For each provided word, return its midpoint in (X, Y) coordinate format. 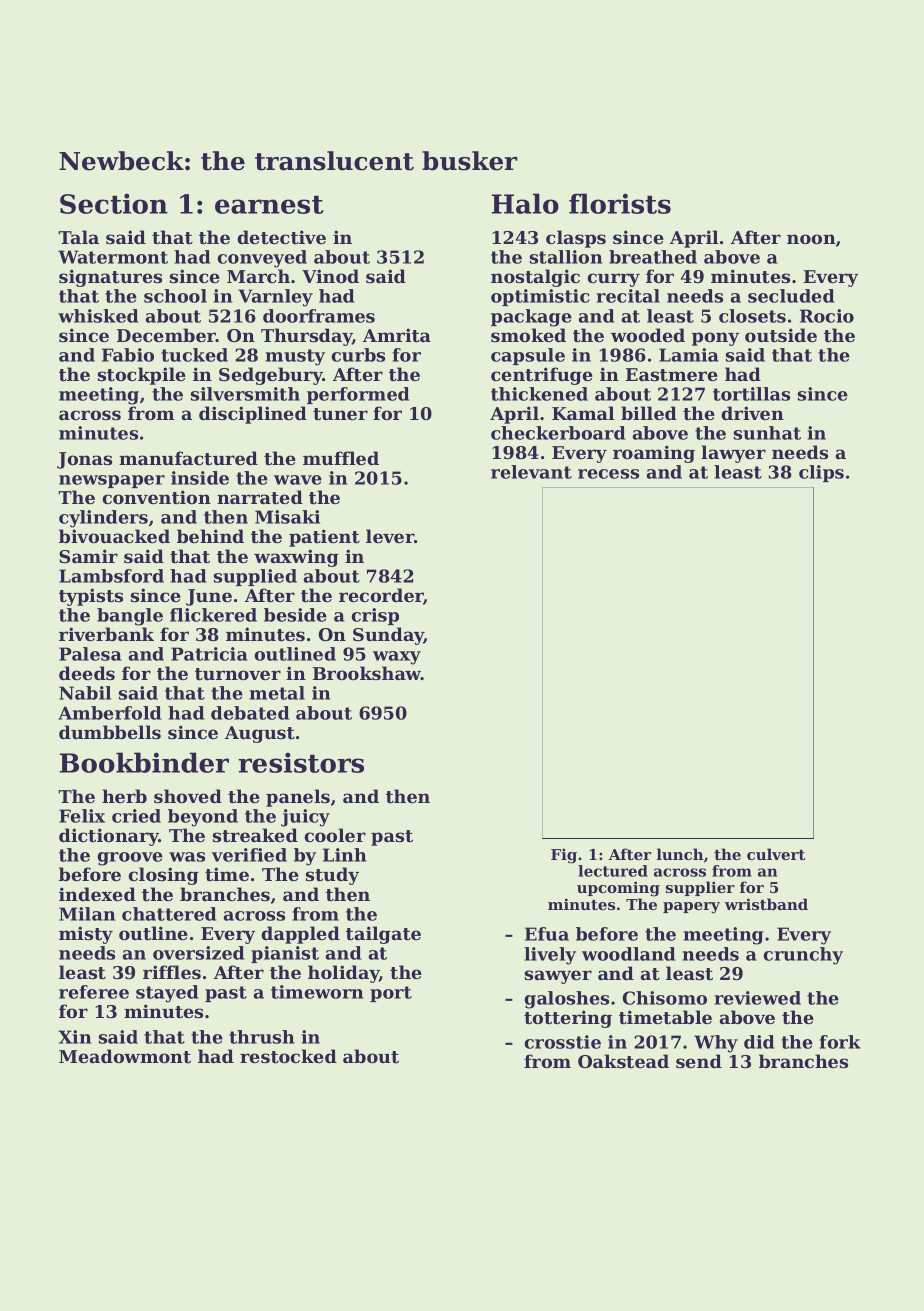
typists (91, 597)
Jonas (84, 460)
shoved (188, 796)
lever (390, 536)
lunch (680, 854)
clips (821, 473)
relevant (531, 472)
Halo (525, 203)
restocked (288, 1056)
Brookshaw (367, 673)
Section (114, 203)
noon (811, 239)
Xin (74, 1037)
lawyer (733, 454)
